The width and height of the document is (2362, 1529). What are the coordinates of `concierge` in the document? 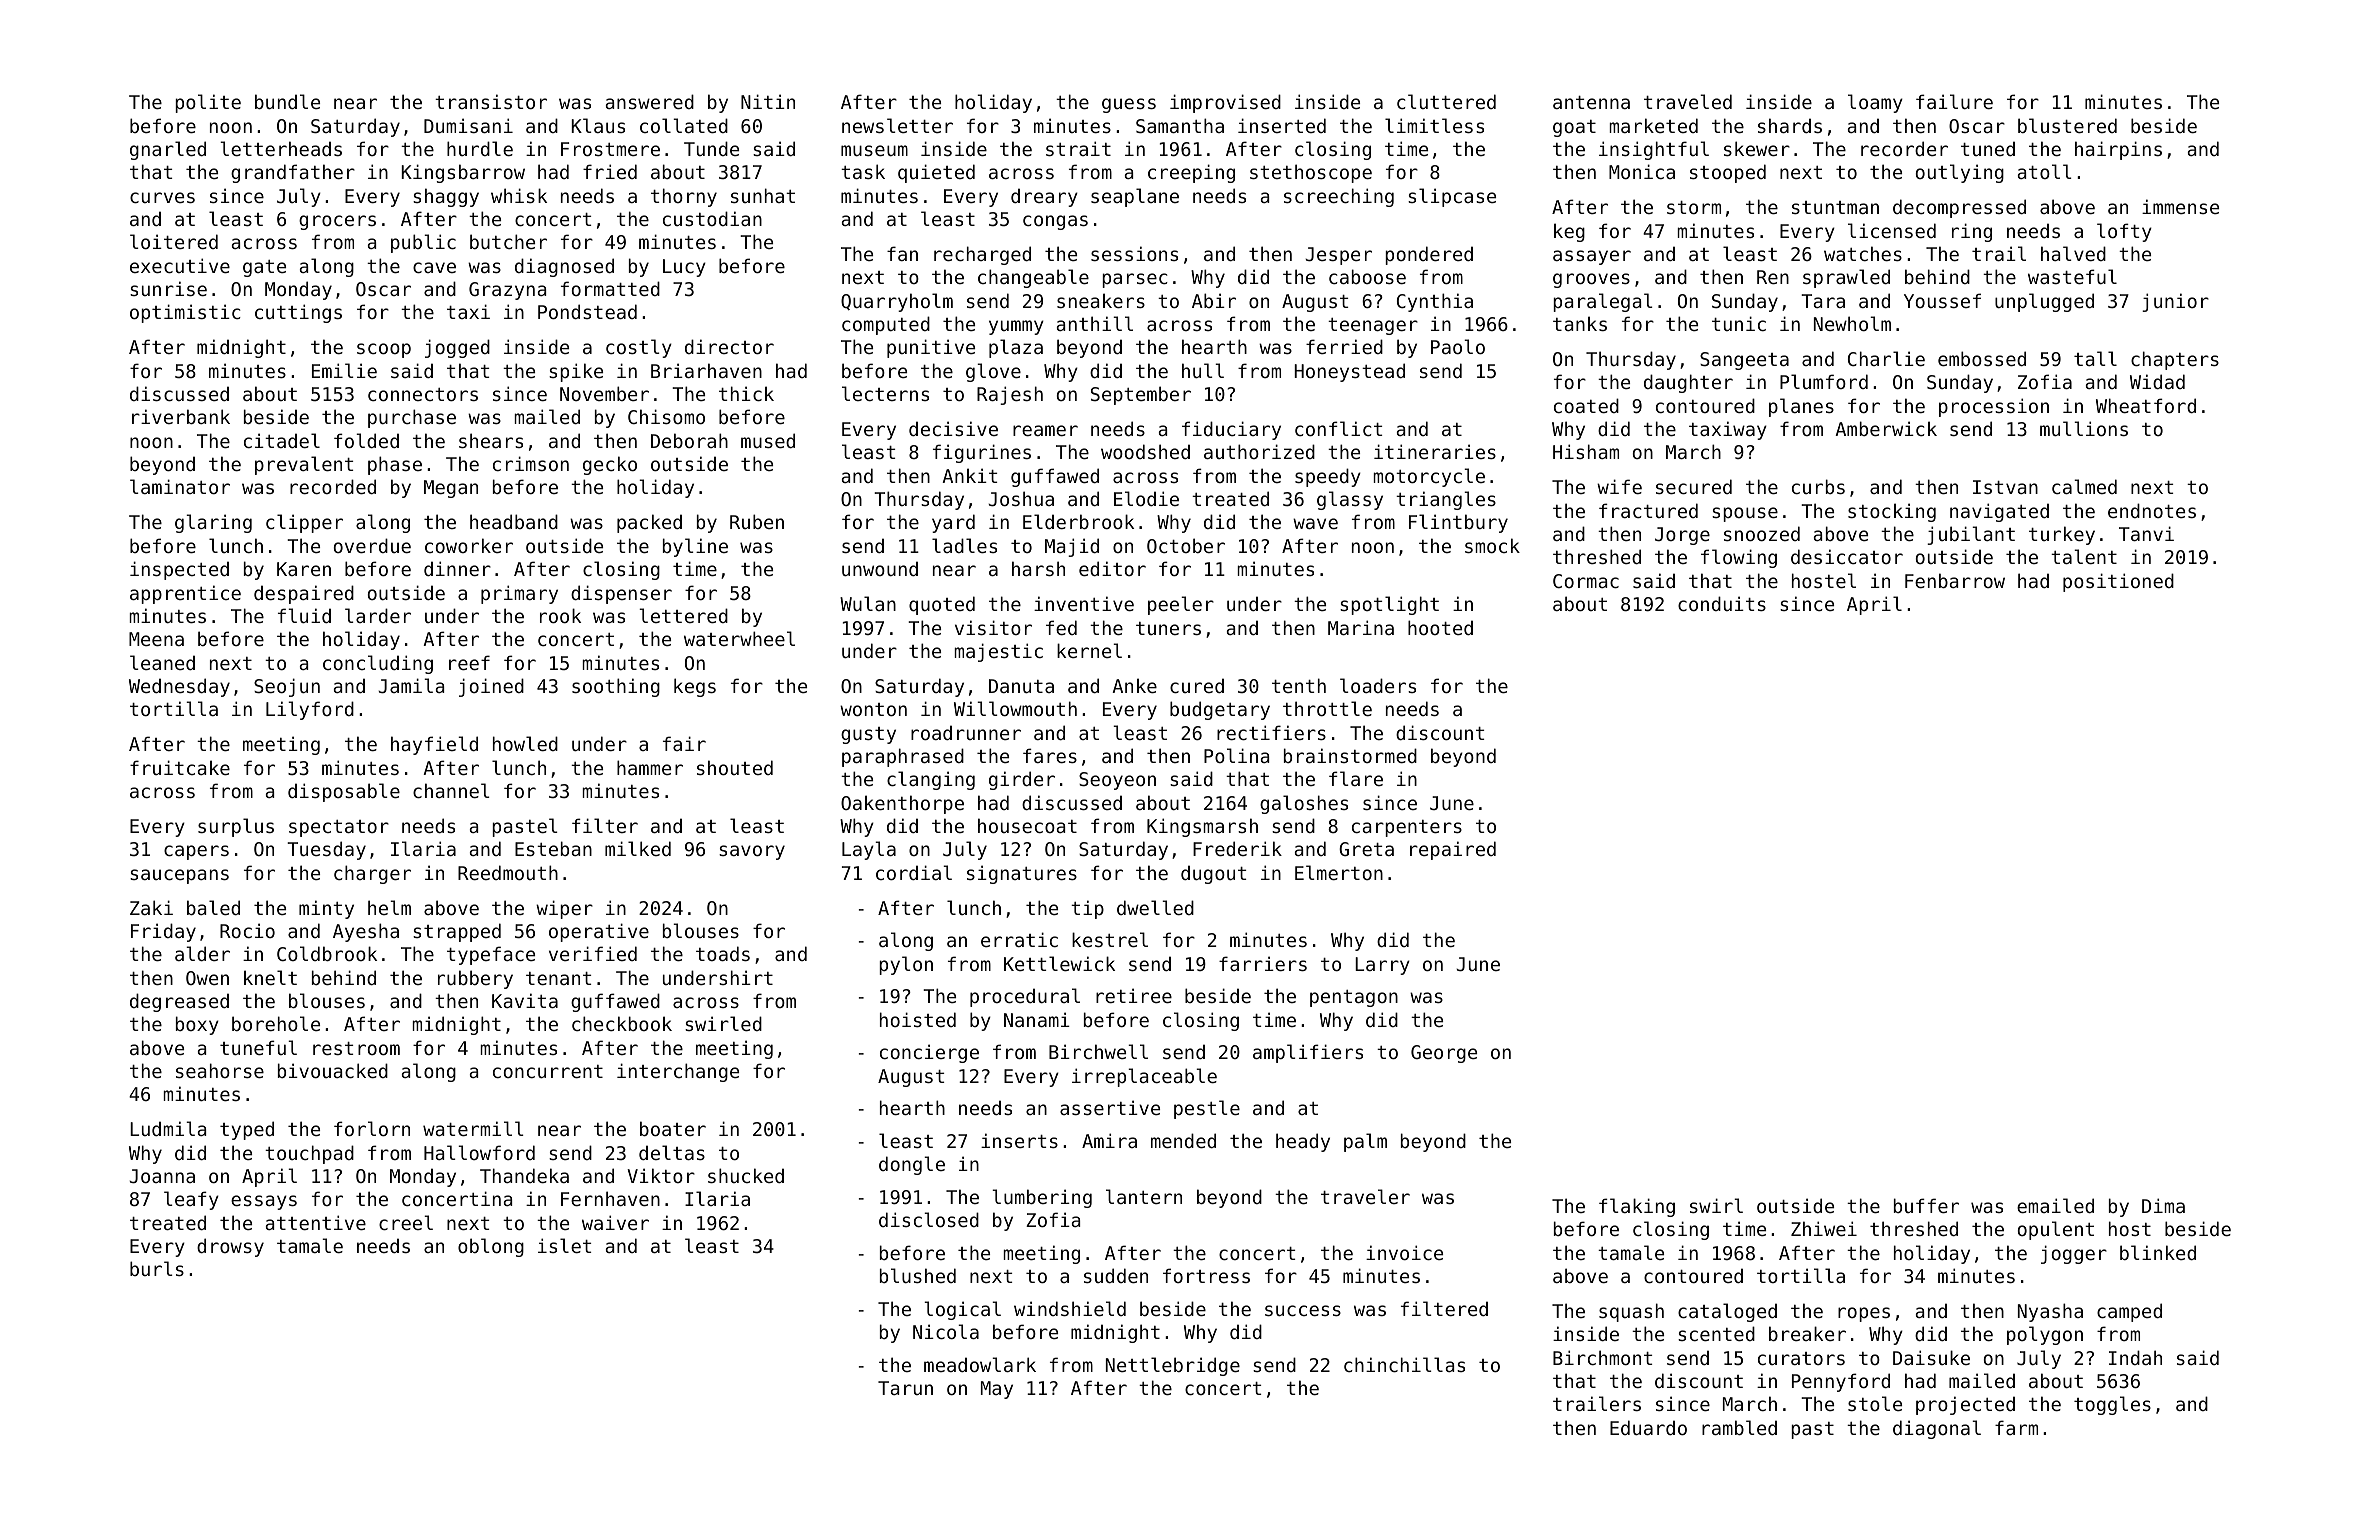 It's located at (929, 1053).
